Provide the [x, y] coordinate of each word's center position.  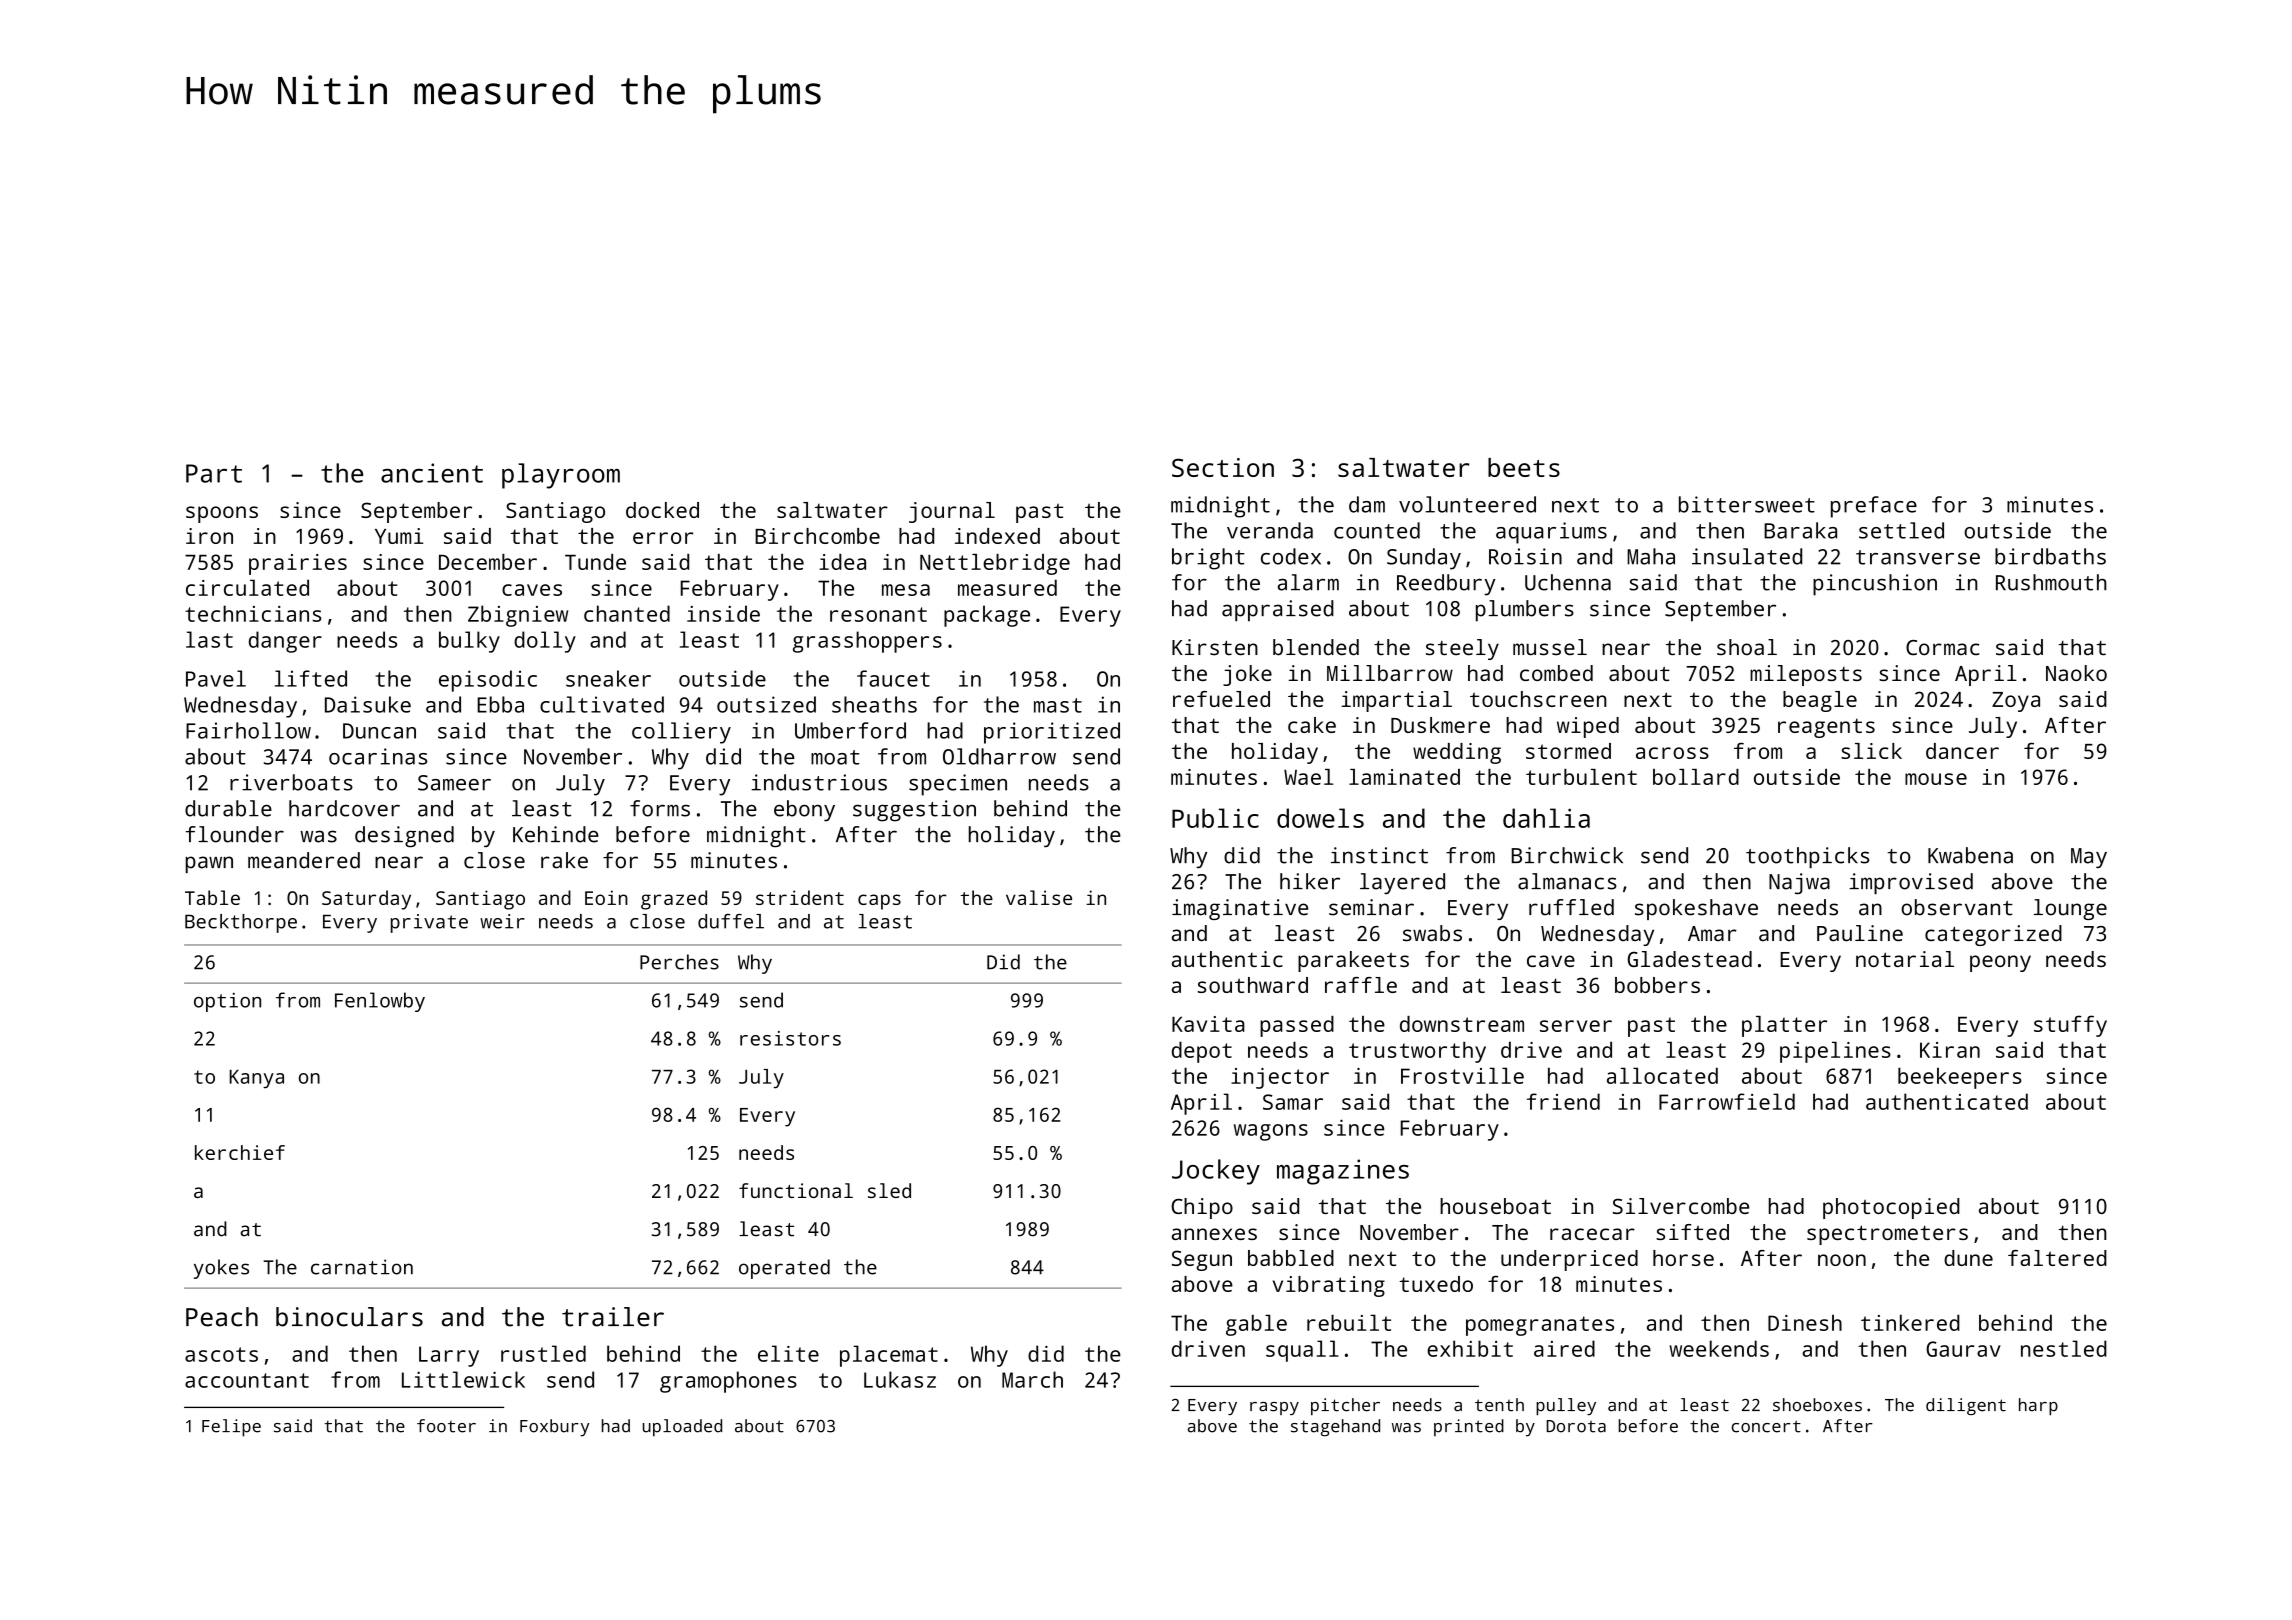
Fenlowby [380, 1002]
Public [1215, 818]
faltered [2057, 1258]
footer [446, 1426]
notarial [1905, 959]
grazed [674, 900]
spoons [222, 514]
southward [1253, 985]
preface [1874, 507]
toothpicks [1807, 858]
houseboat [1495, 1206]
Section [1223, 467]
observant [1957, 907]
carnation [362, 1267]
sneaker [608, 678]
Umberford [850, 730]
